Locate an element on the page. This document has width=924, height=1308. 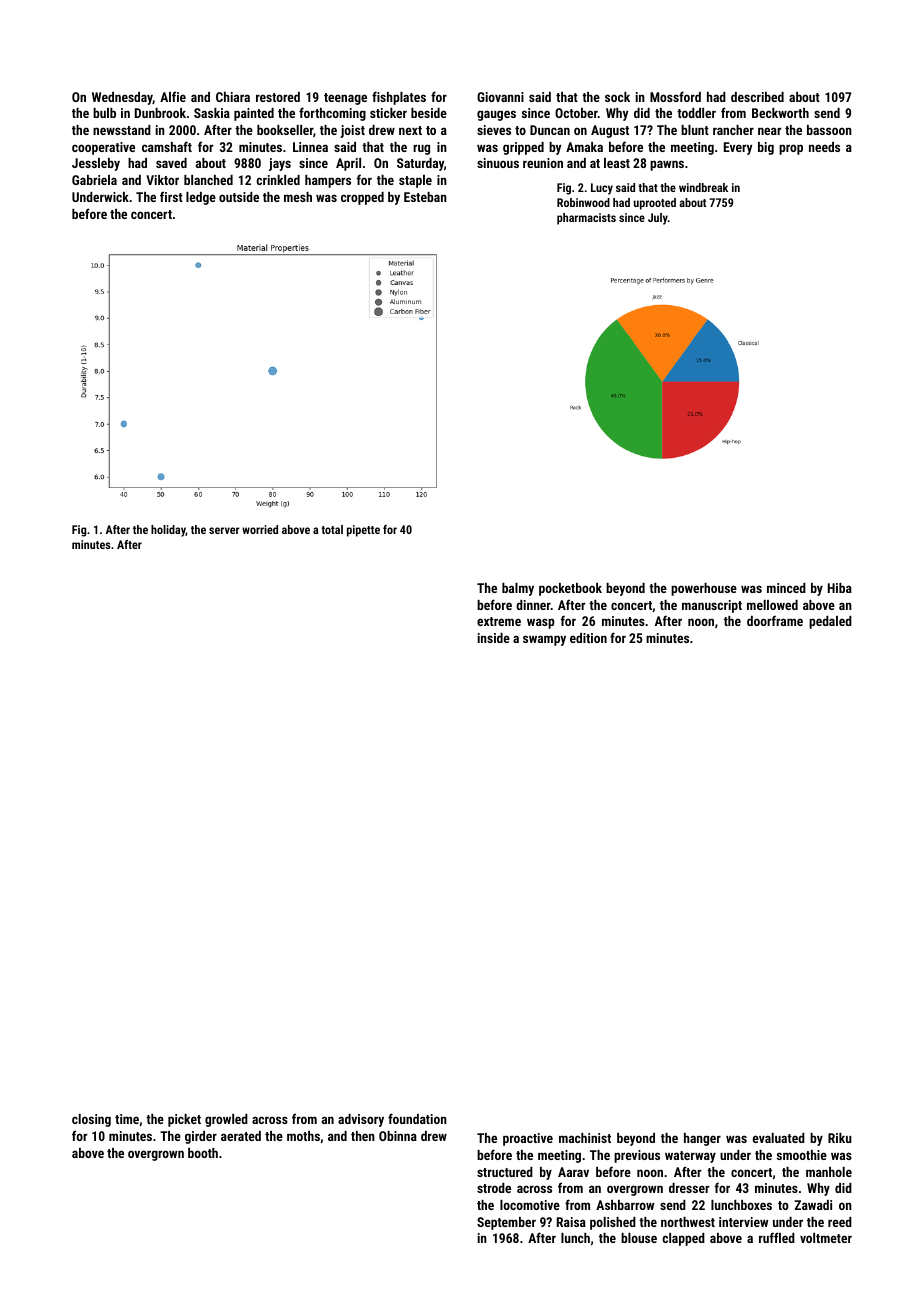
swampy is located at coordinates (544, 640).
